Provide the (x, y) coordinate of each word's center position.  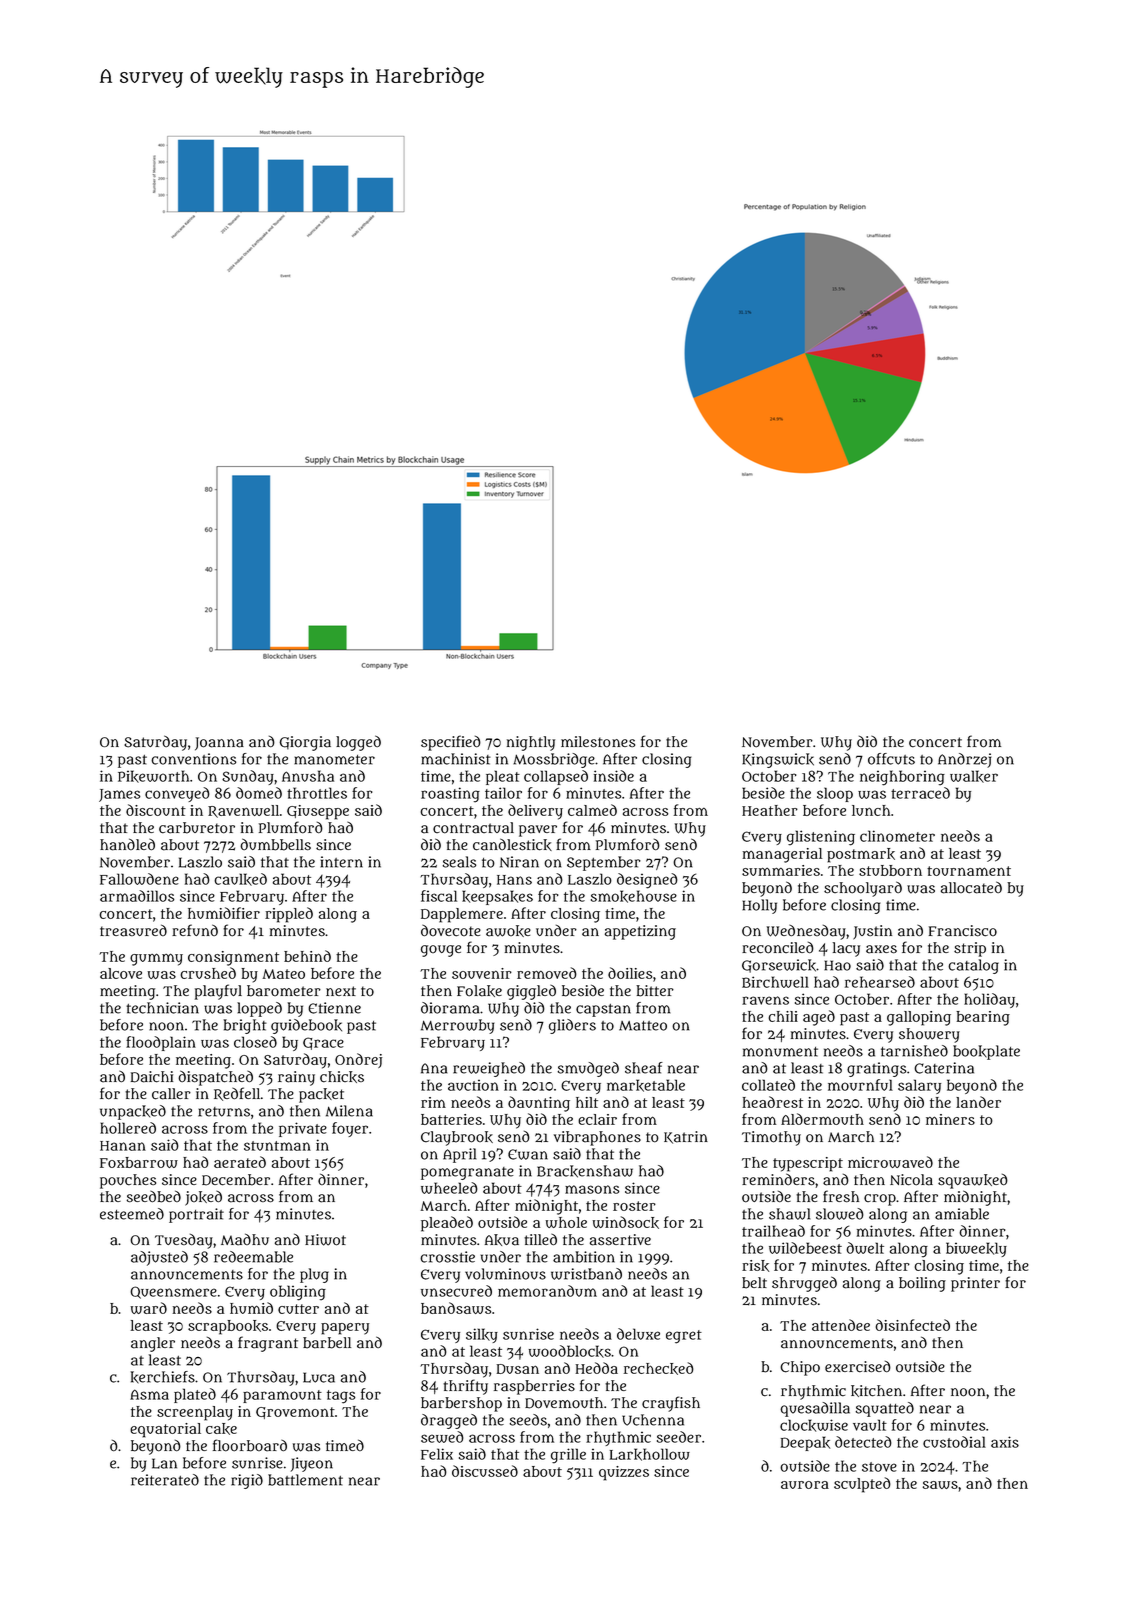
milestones (598, 742)
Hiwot (325, 1240)
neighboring (902, 778)
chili (783, 1016)
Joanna (219, 744)
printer (975, 1284)
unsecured (456, 1291)
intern (342, 862)
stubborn (890, 870)
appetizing (640, 932)
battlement (305, 1480)
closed (255, 1042)
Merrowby (457, 1026)
